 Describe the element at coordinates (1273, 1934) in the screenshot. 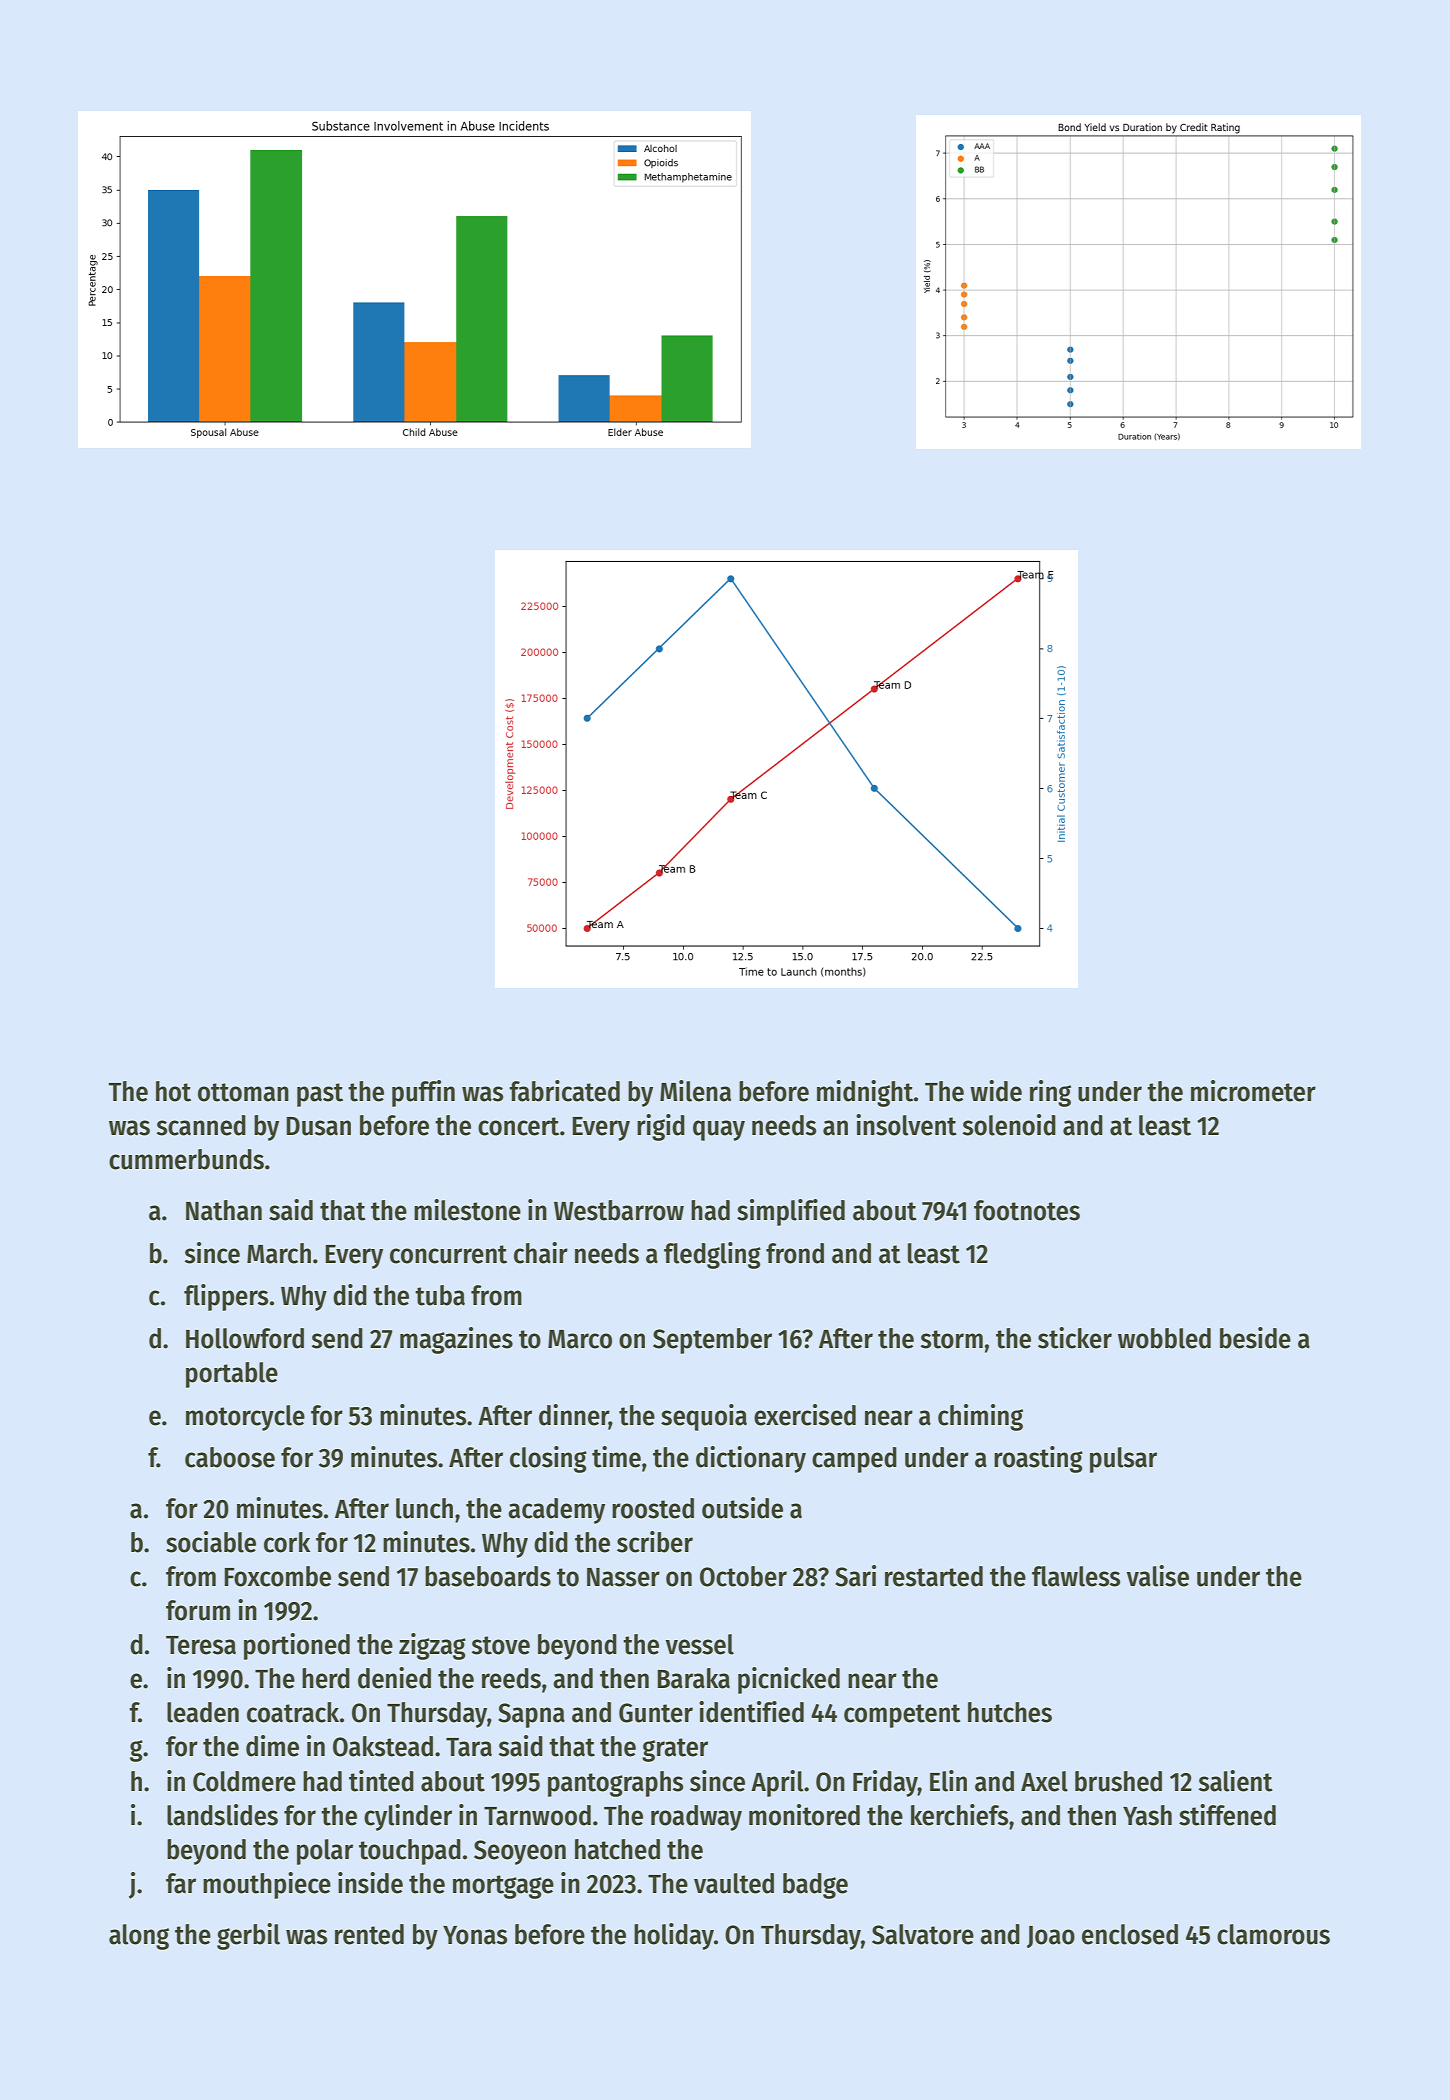

I see `clamorous` at that location.
